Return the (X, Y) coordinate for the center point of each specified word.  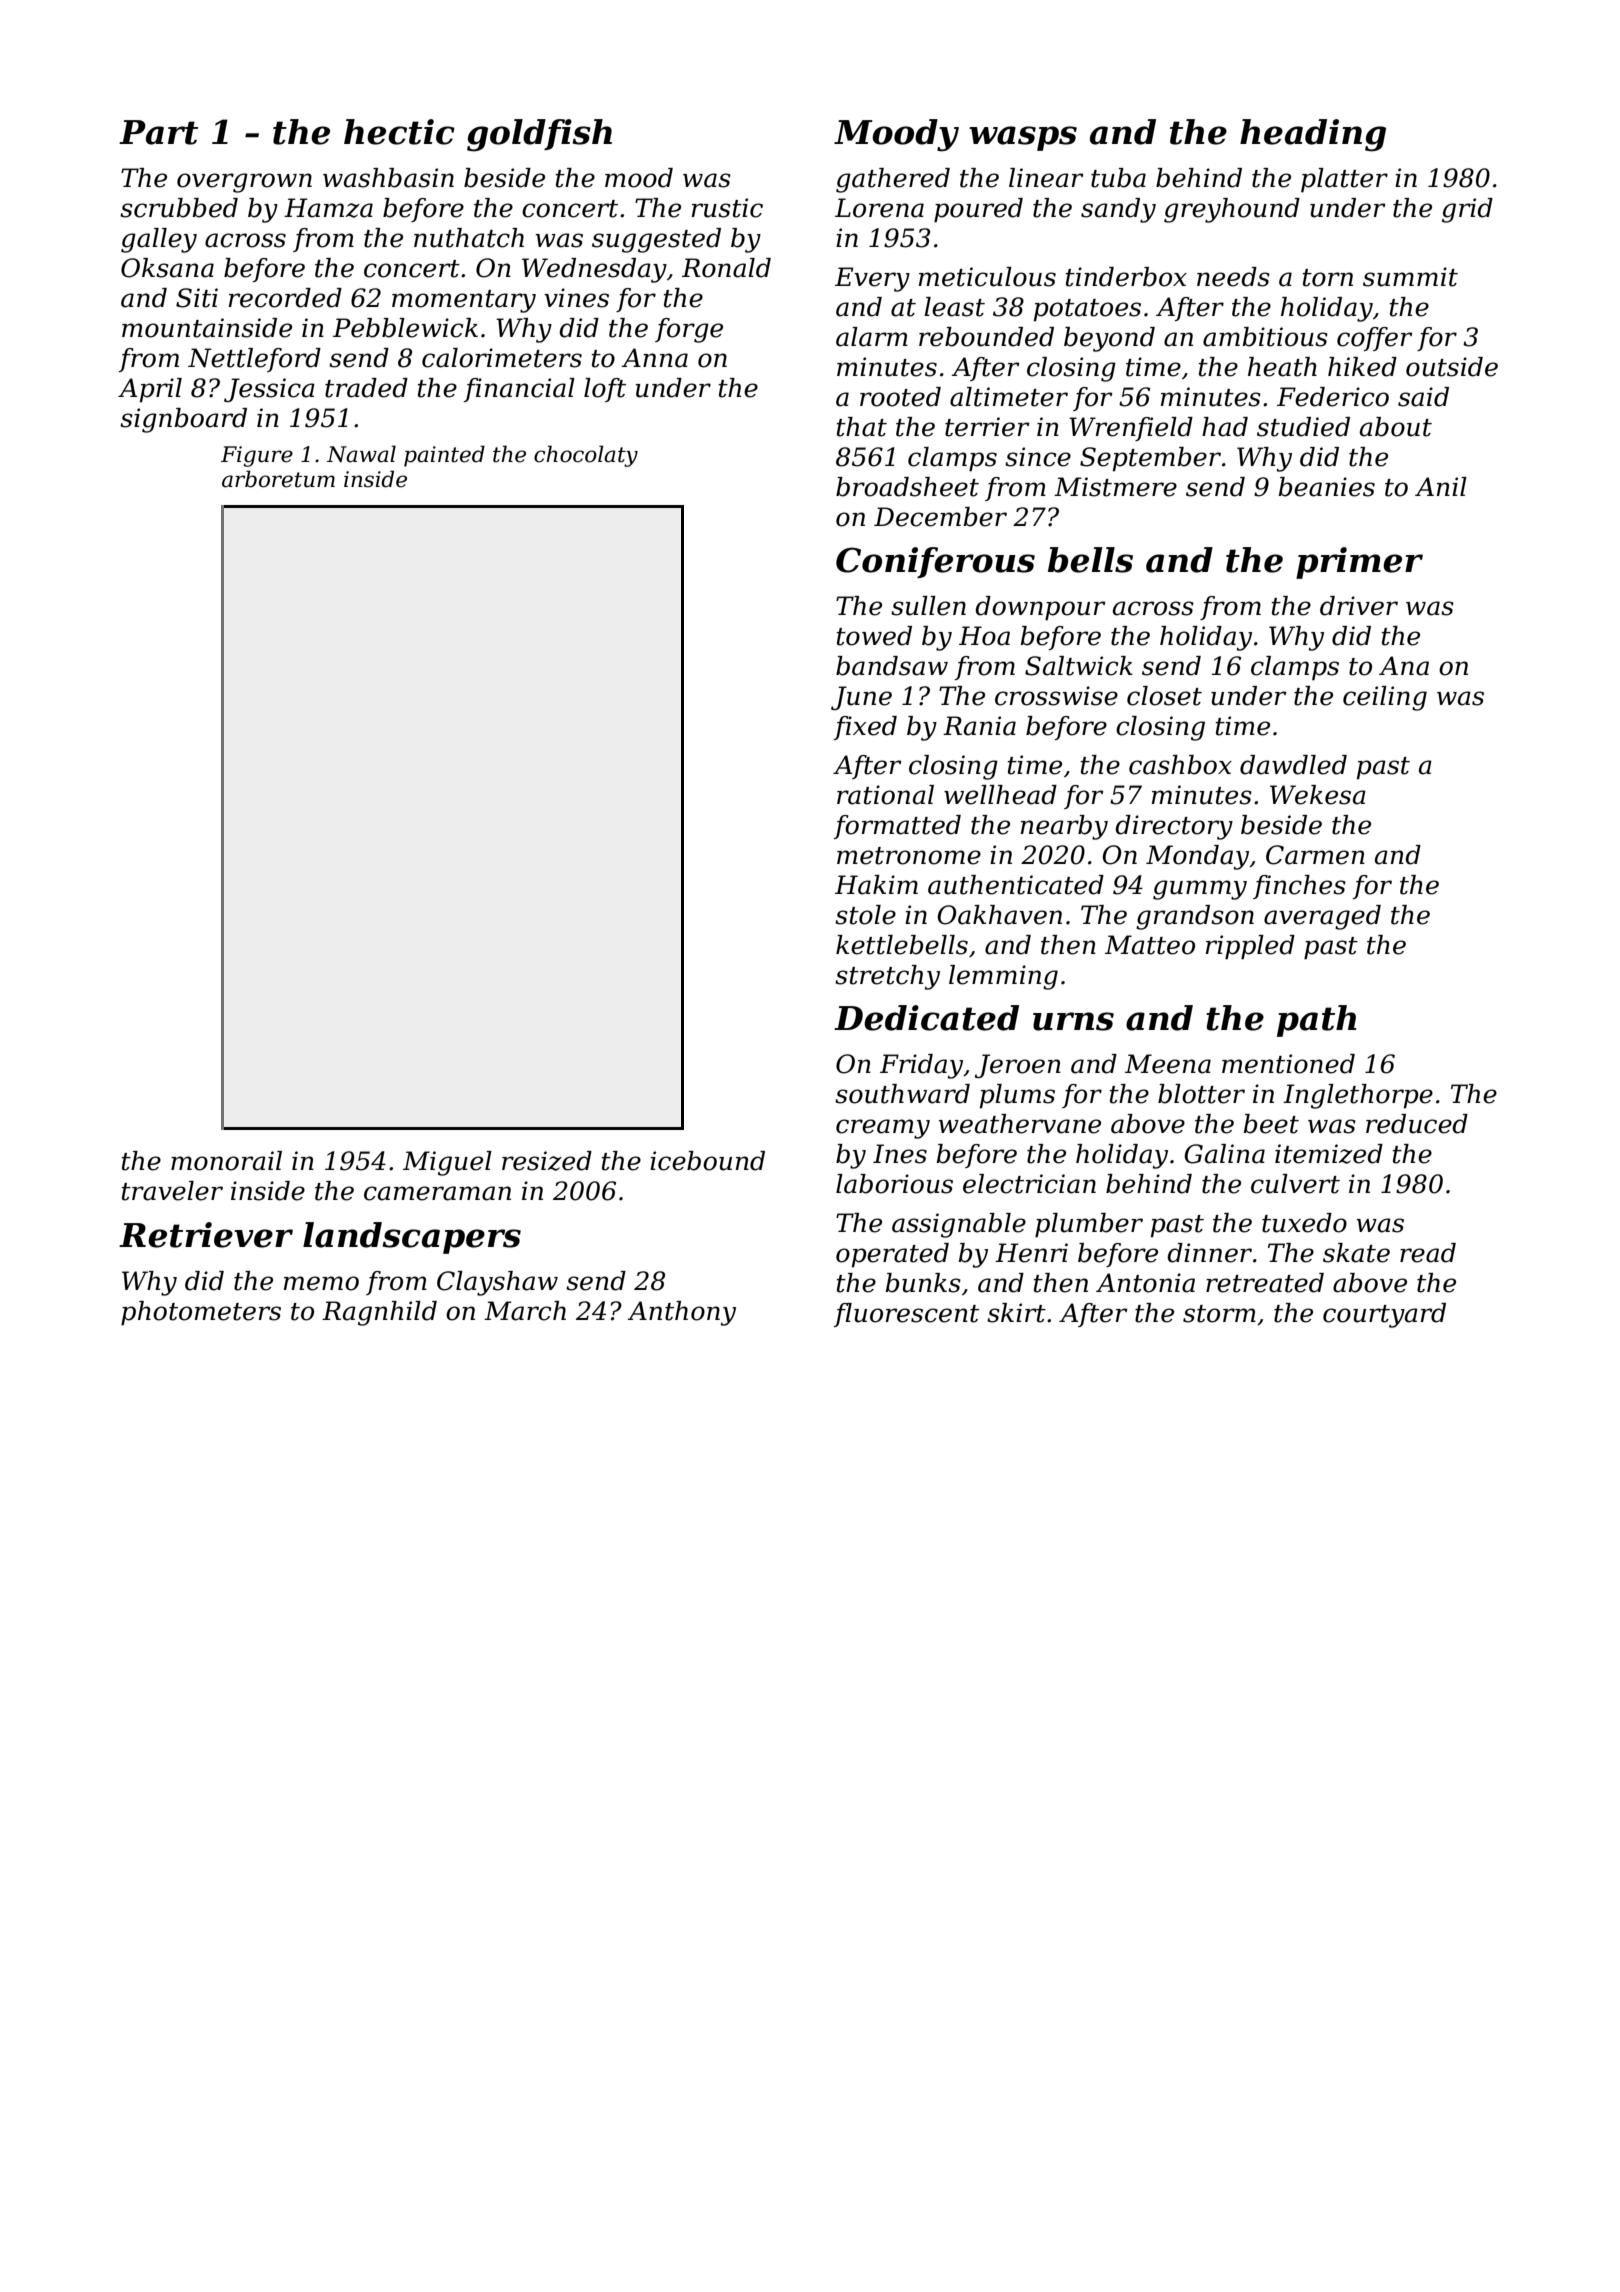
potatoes (1087, 310)
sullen (928, 606)
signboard (183, 420)
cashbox (1180, 765)
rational (885, 795)
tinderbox (1126, 277)
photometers (201, 1313)
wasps (1023, 138)
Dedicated (926, 1018)
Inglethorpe (1358, 1096)
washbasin (388, 178)
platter (1344, 180)
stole (865, 915)
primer (1359, 563)
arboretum (278, 479)
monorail (226, 1161)
